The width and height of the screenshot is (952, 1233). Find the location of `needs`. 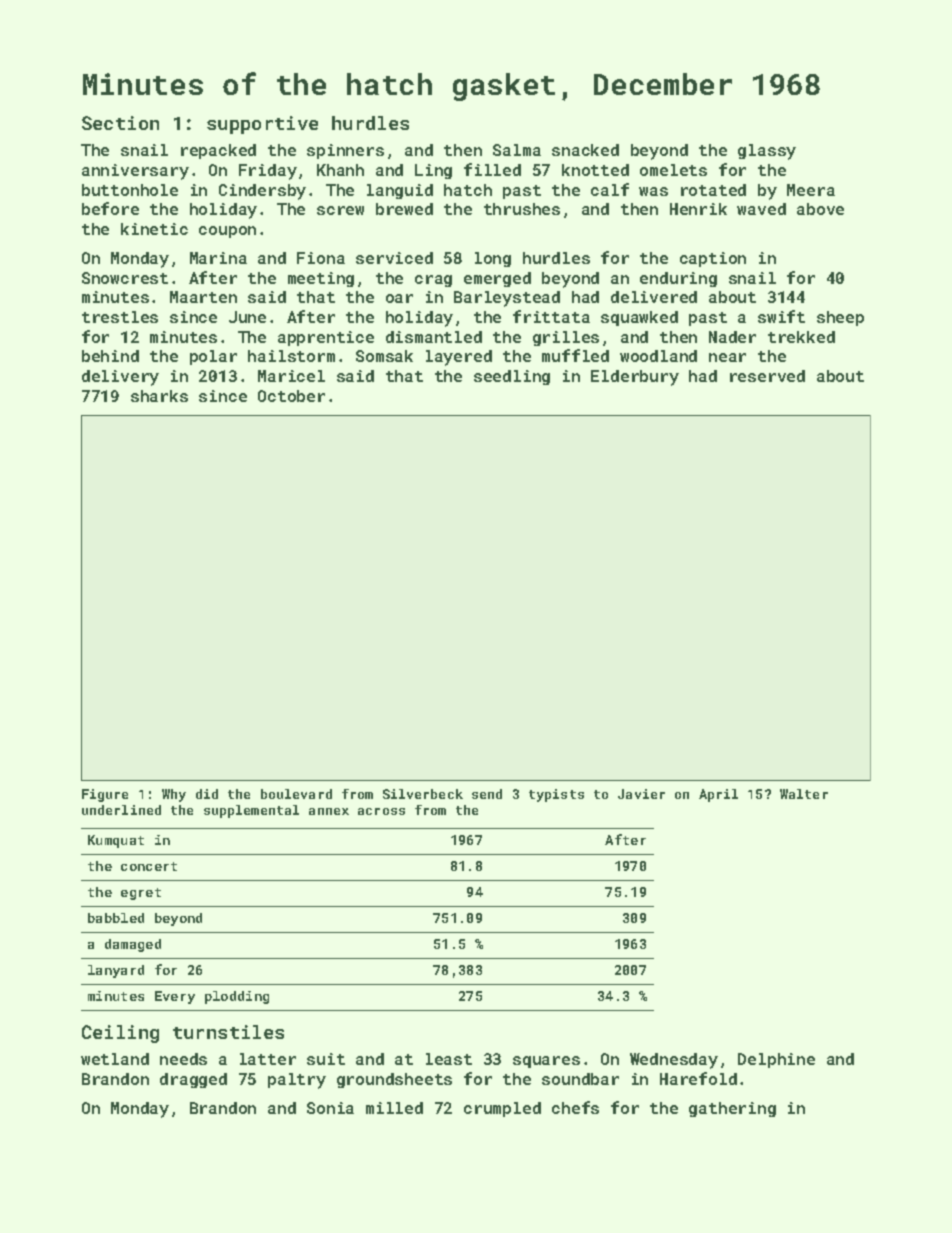

needs is located at coordinates (183, 1059).
